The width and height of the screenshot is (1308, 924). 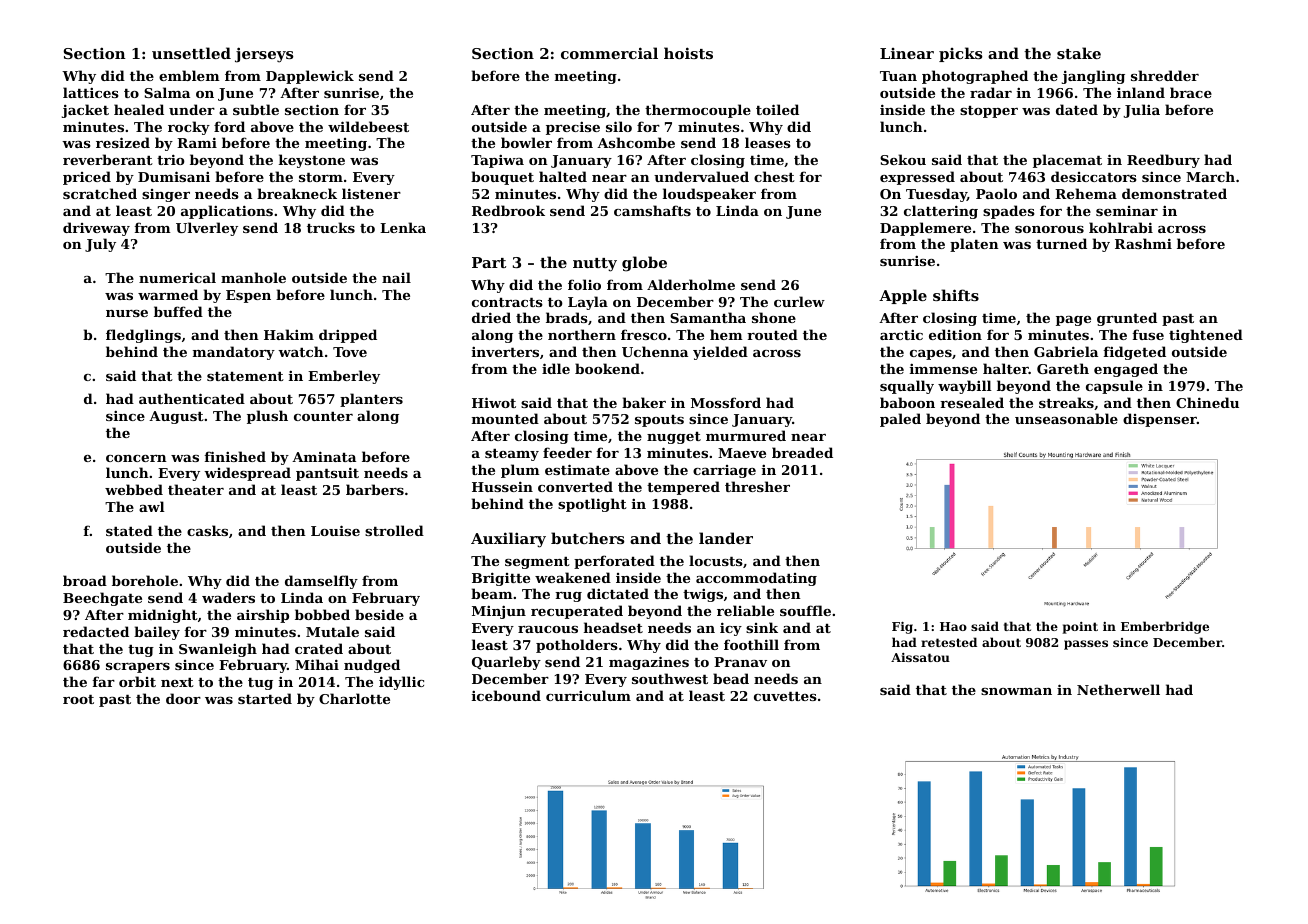 I want to click on Dumisani, so click(x=174, y=176).
